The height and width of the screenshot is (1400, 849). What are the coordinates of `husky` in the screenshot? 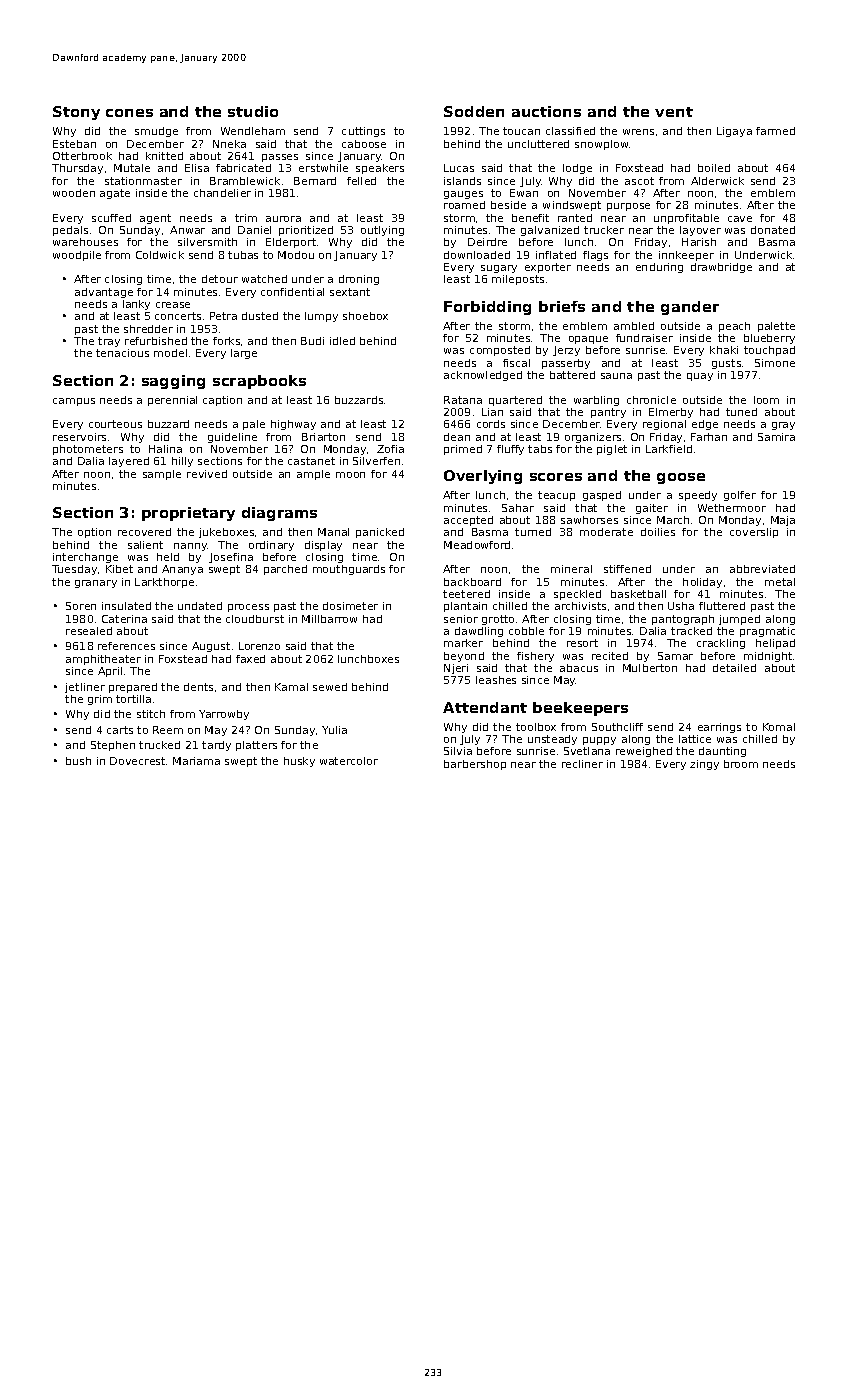 It's located at (299, 762).
